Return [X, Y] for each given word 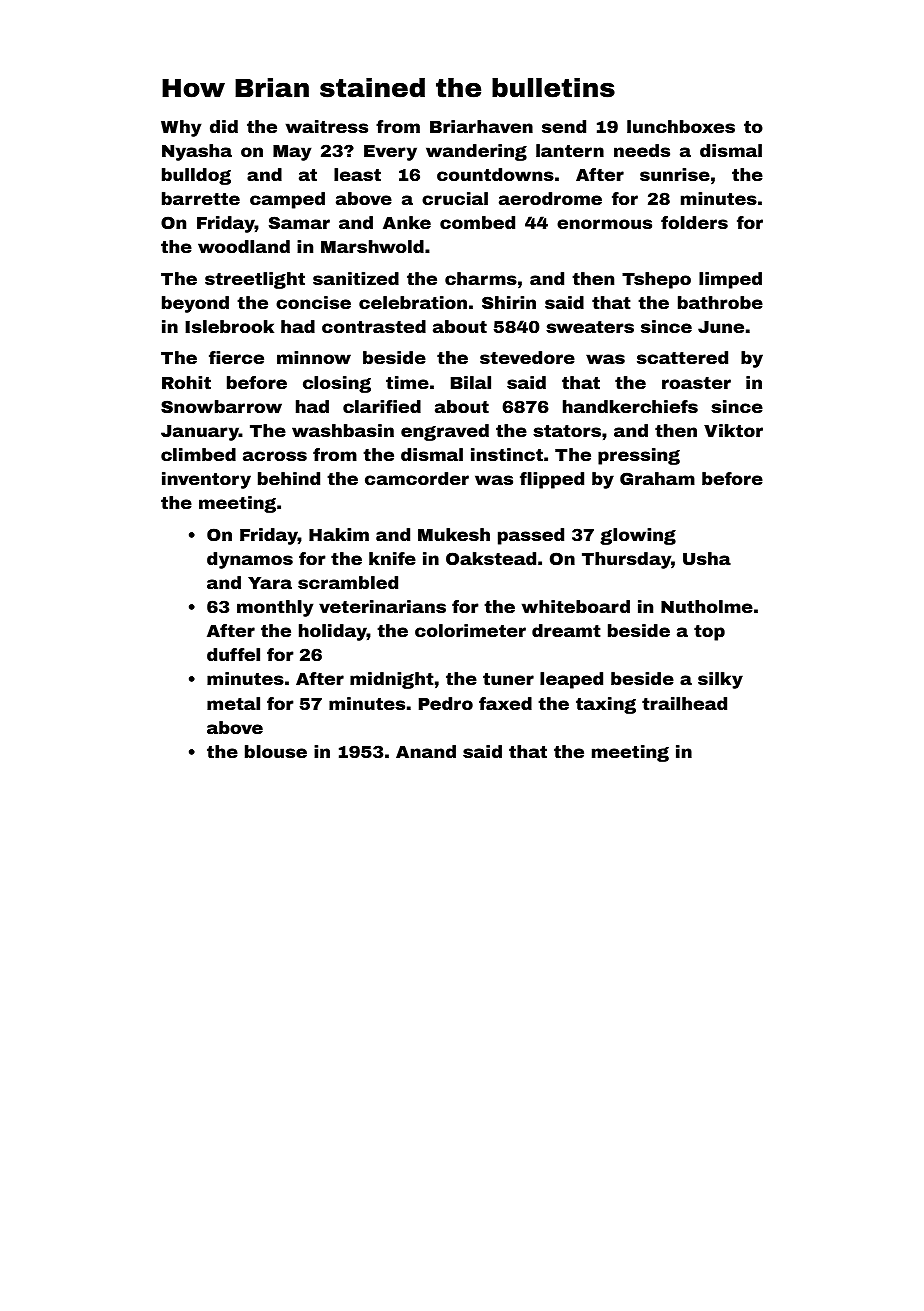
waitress [327, 126]
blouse [276, 751]
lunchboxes [681, 126]
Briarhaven [481, 126]
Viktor [733, 430]
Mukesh [454, 534]
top [709, 633]
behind [289, 478]
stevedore [527, 357]
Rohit [186, 382]
